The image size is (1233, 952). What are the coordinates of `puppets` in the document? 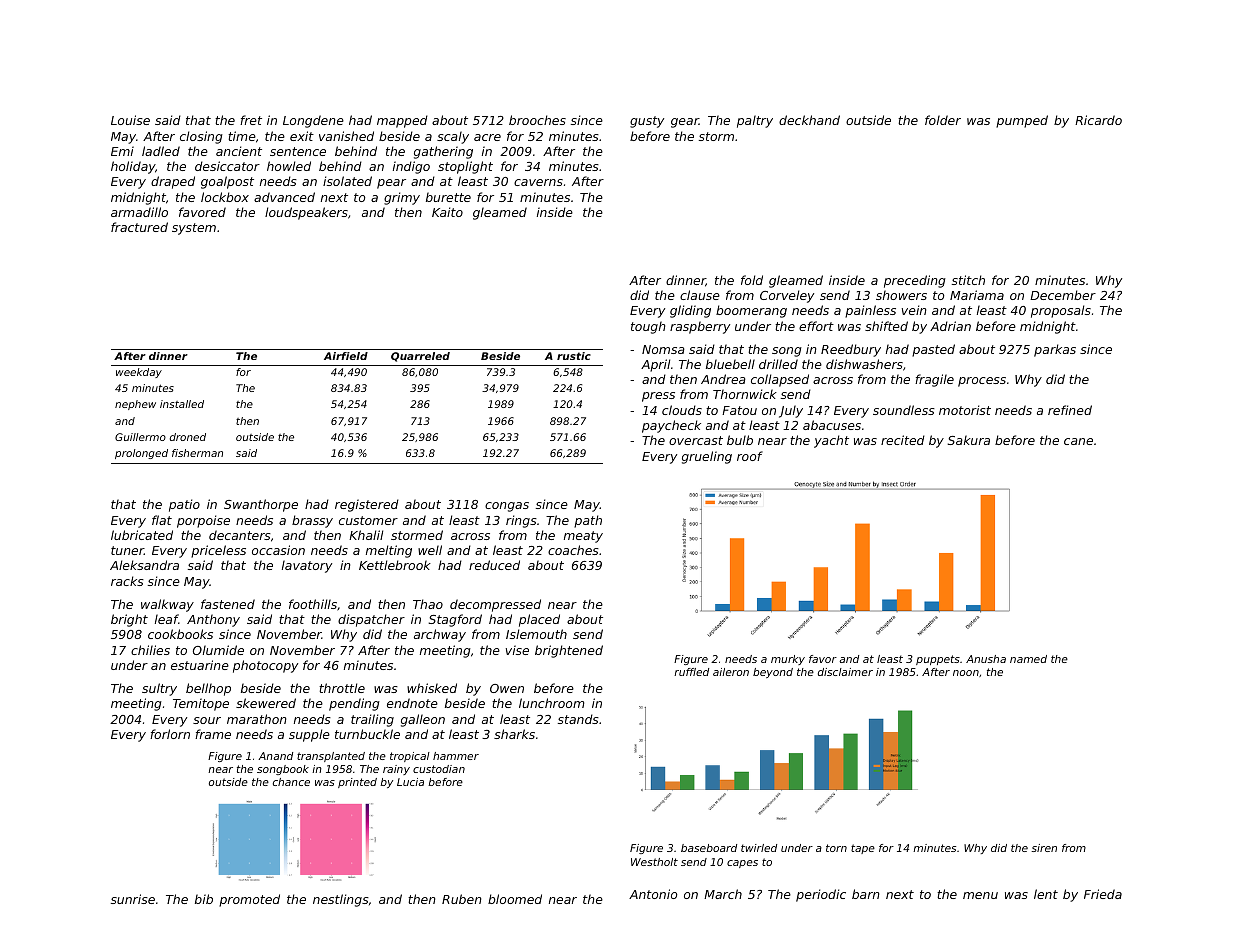 It's located at (938, 660).
